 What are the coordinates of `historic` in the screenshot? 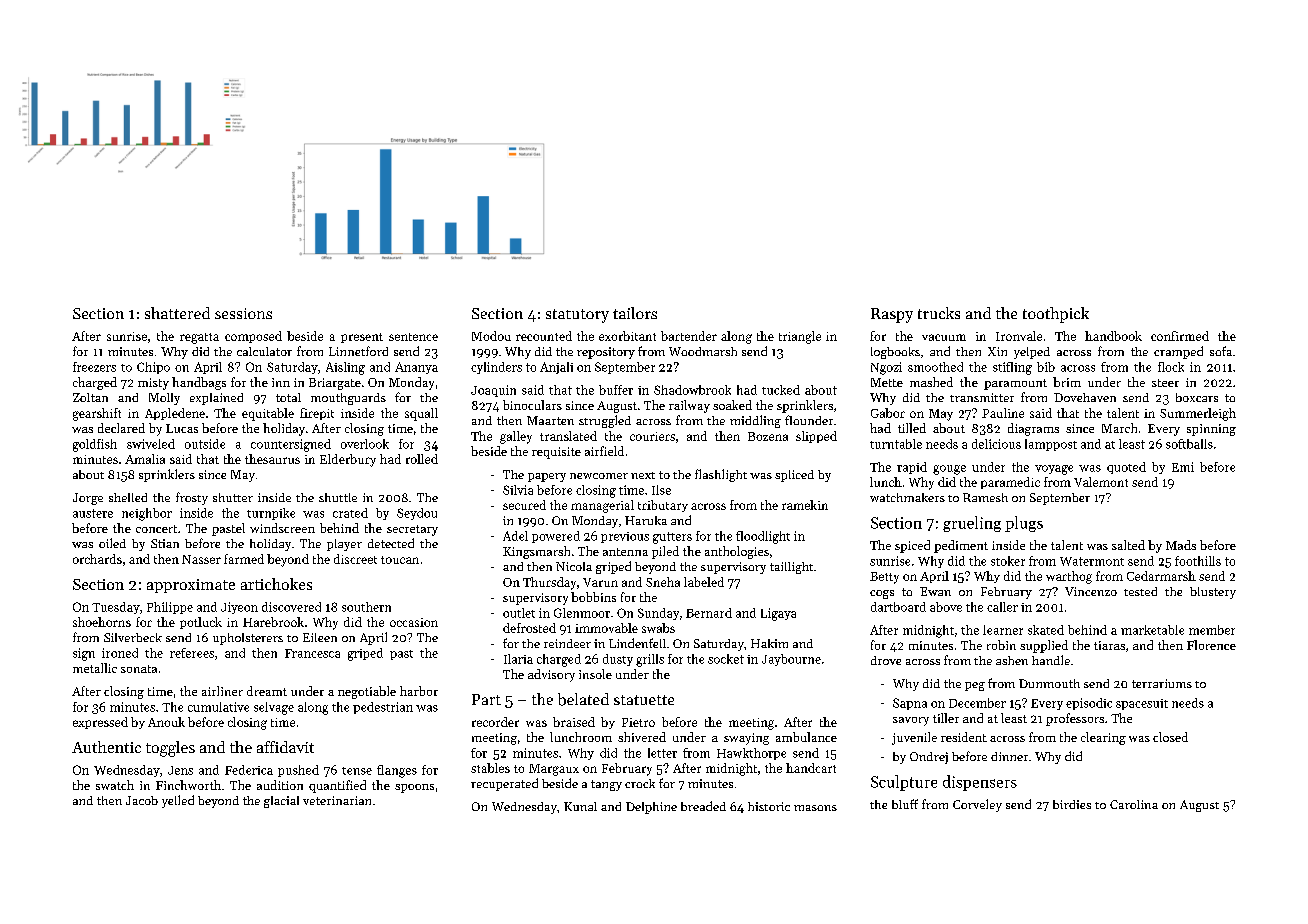 It's located at (769, 806).
